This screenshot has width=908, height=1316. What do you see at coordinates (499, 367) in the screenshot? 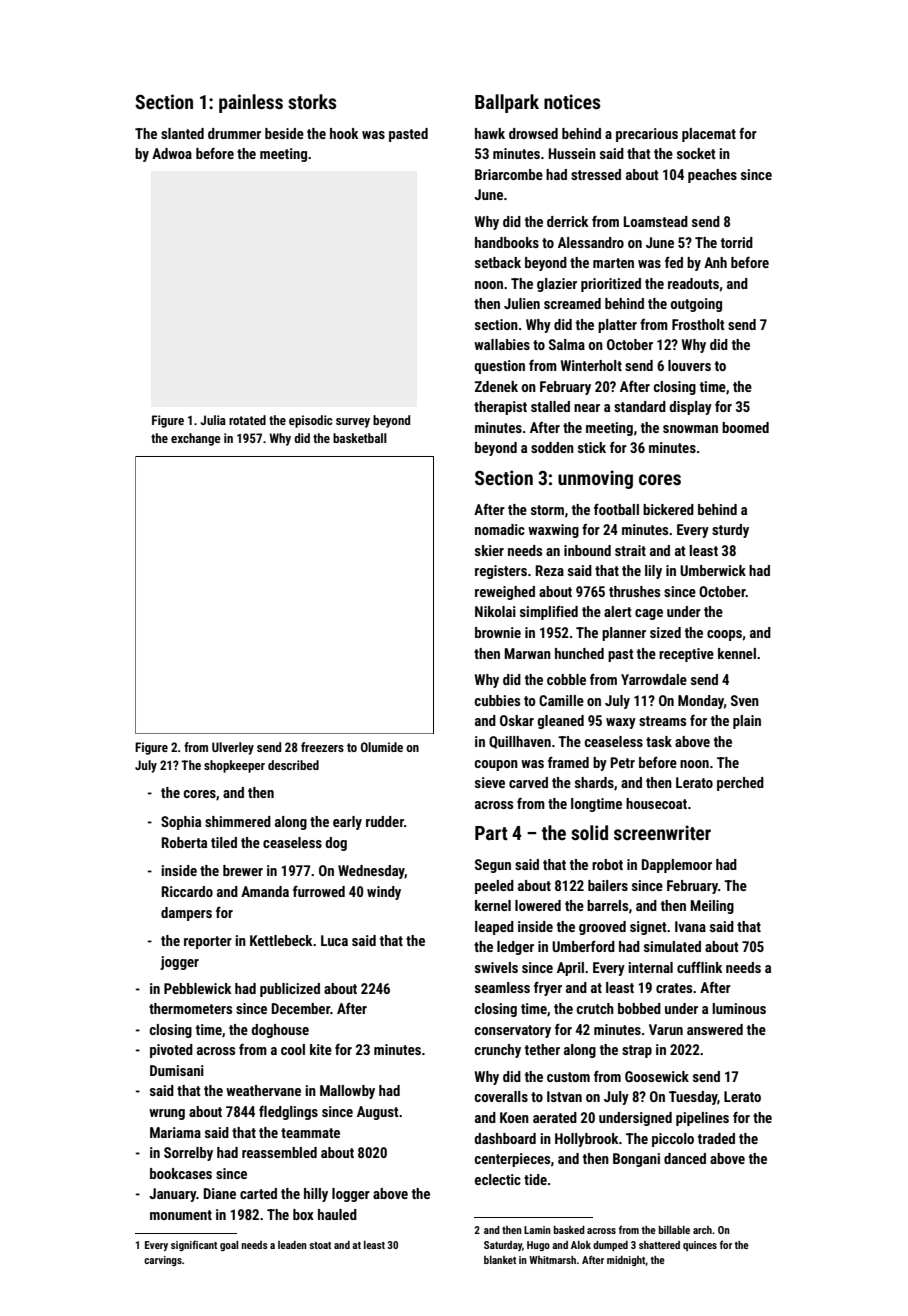
I see `question` at bounding box center [499, 367].
